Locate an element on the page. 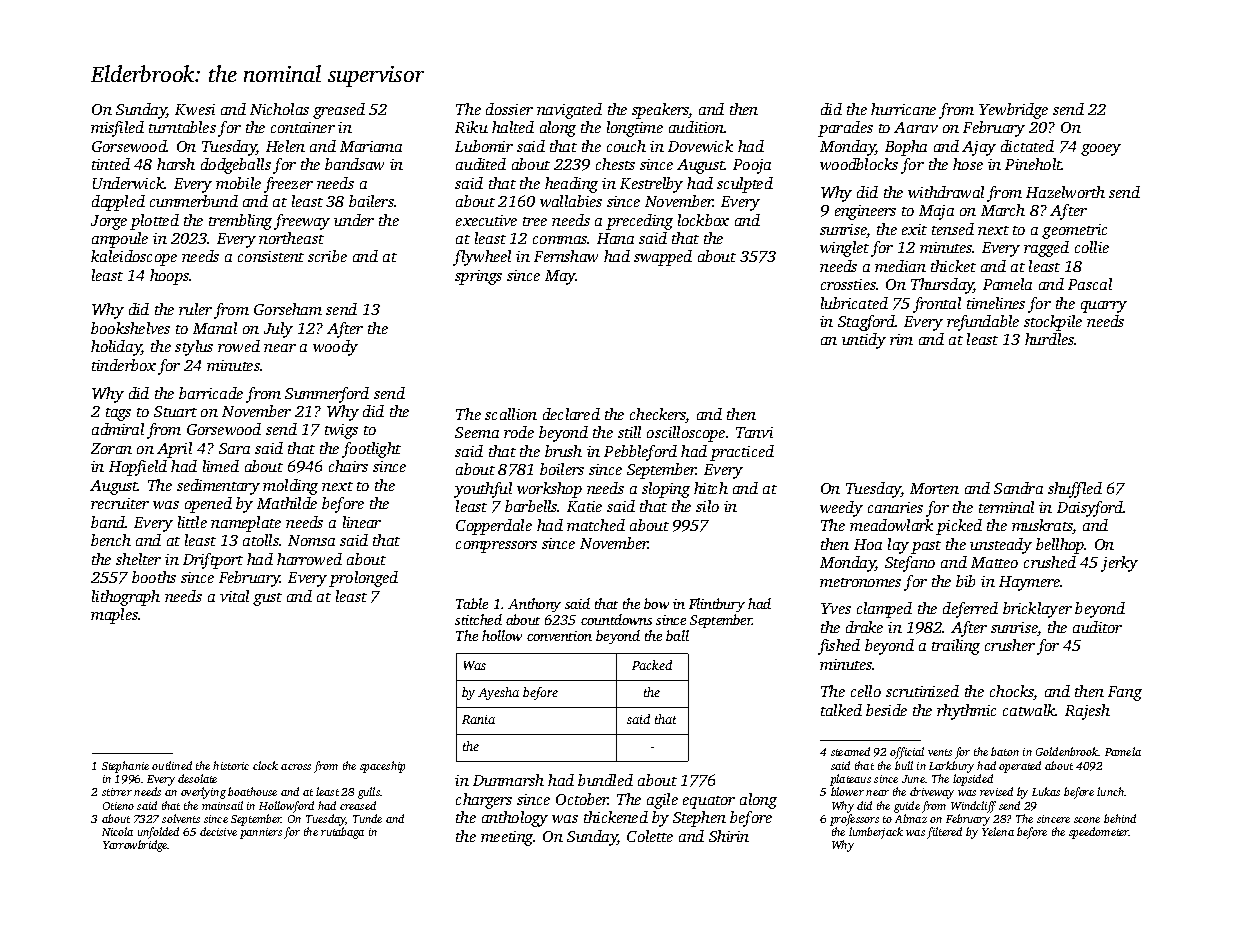 This image has width=1233, height=952. hurdles is located at coordinates (1050, 339).
